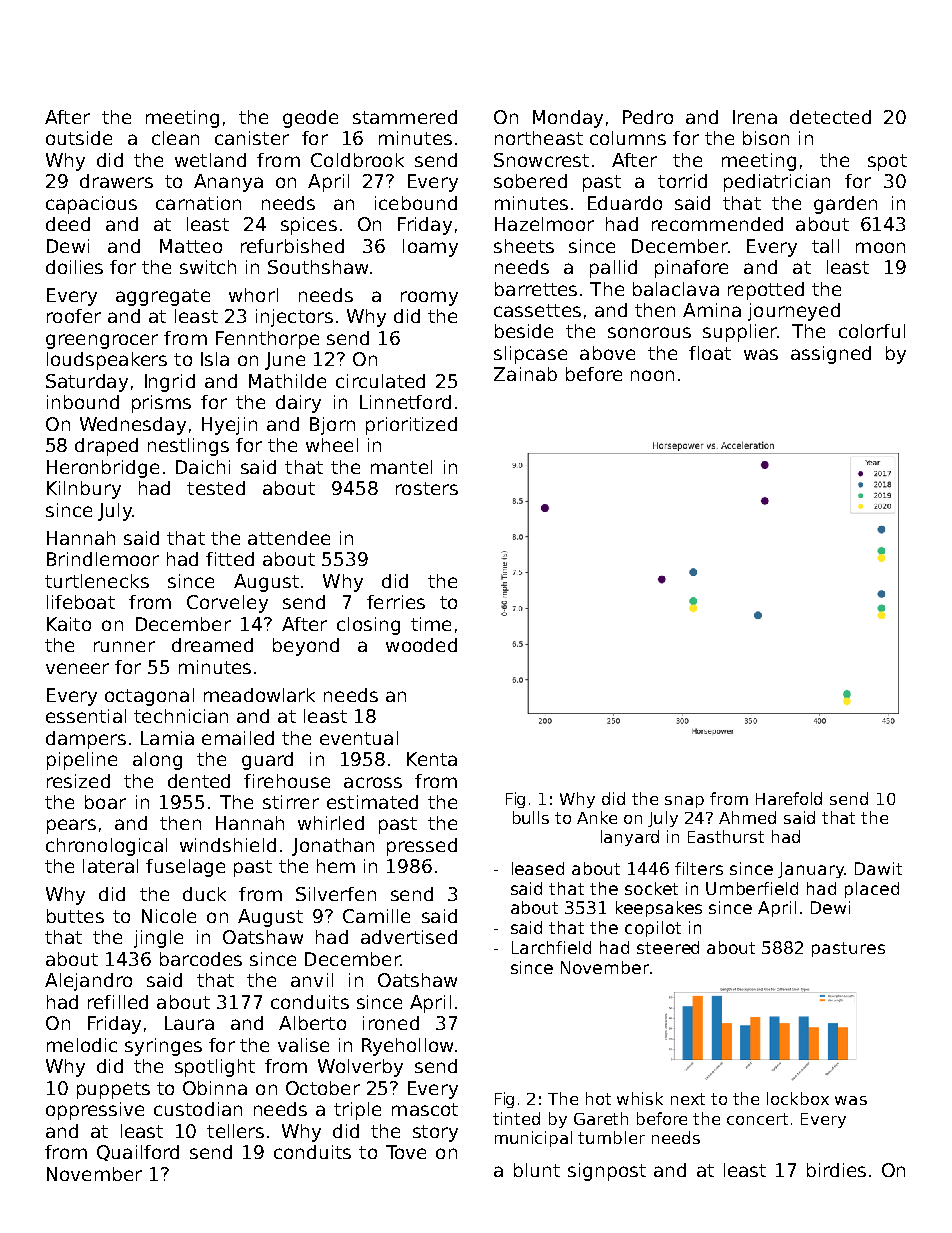  Describe the element at coordinates (157, 761) in the page. I see `along` at that location.
